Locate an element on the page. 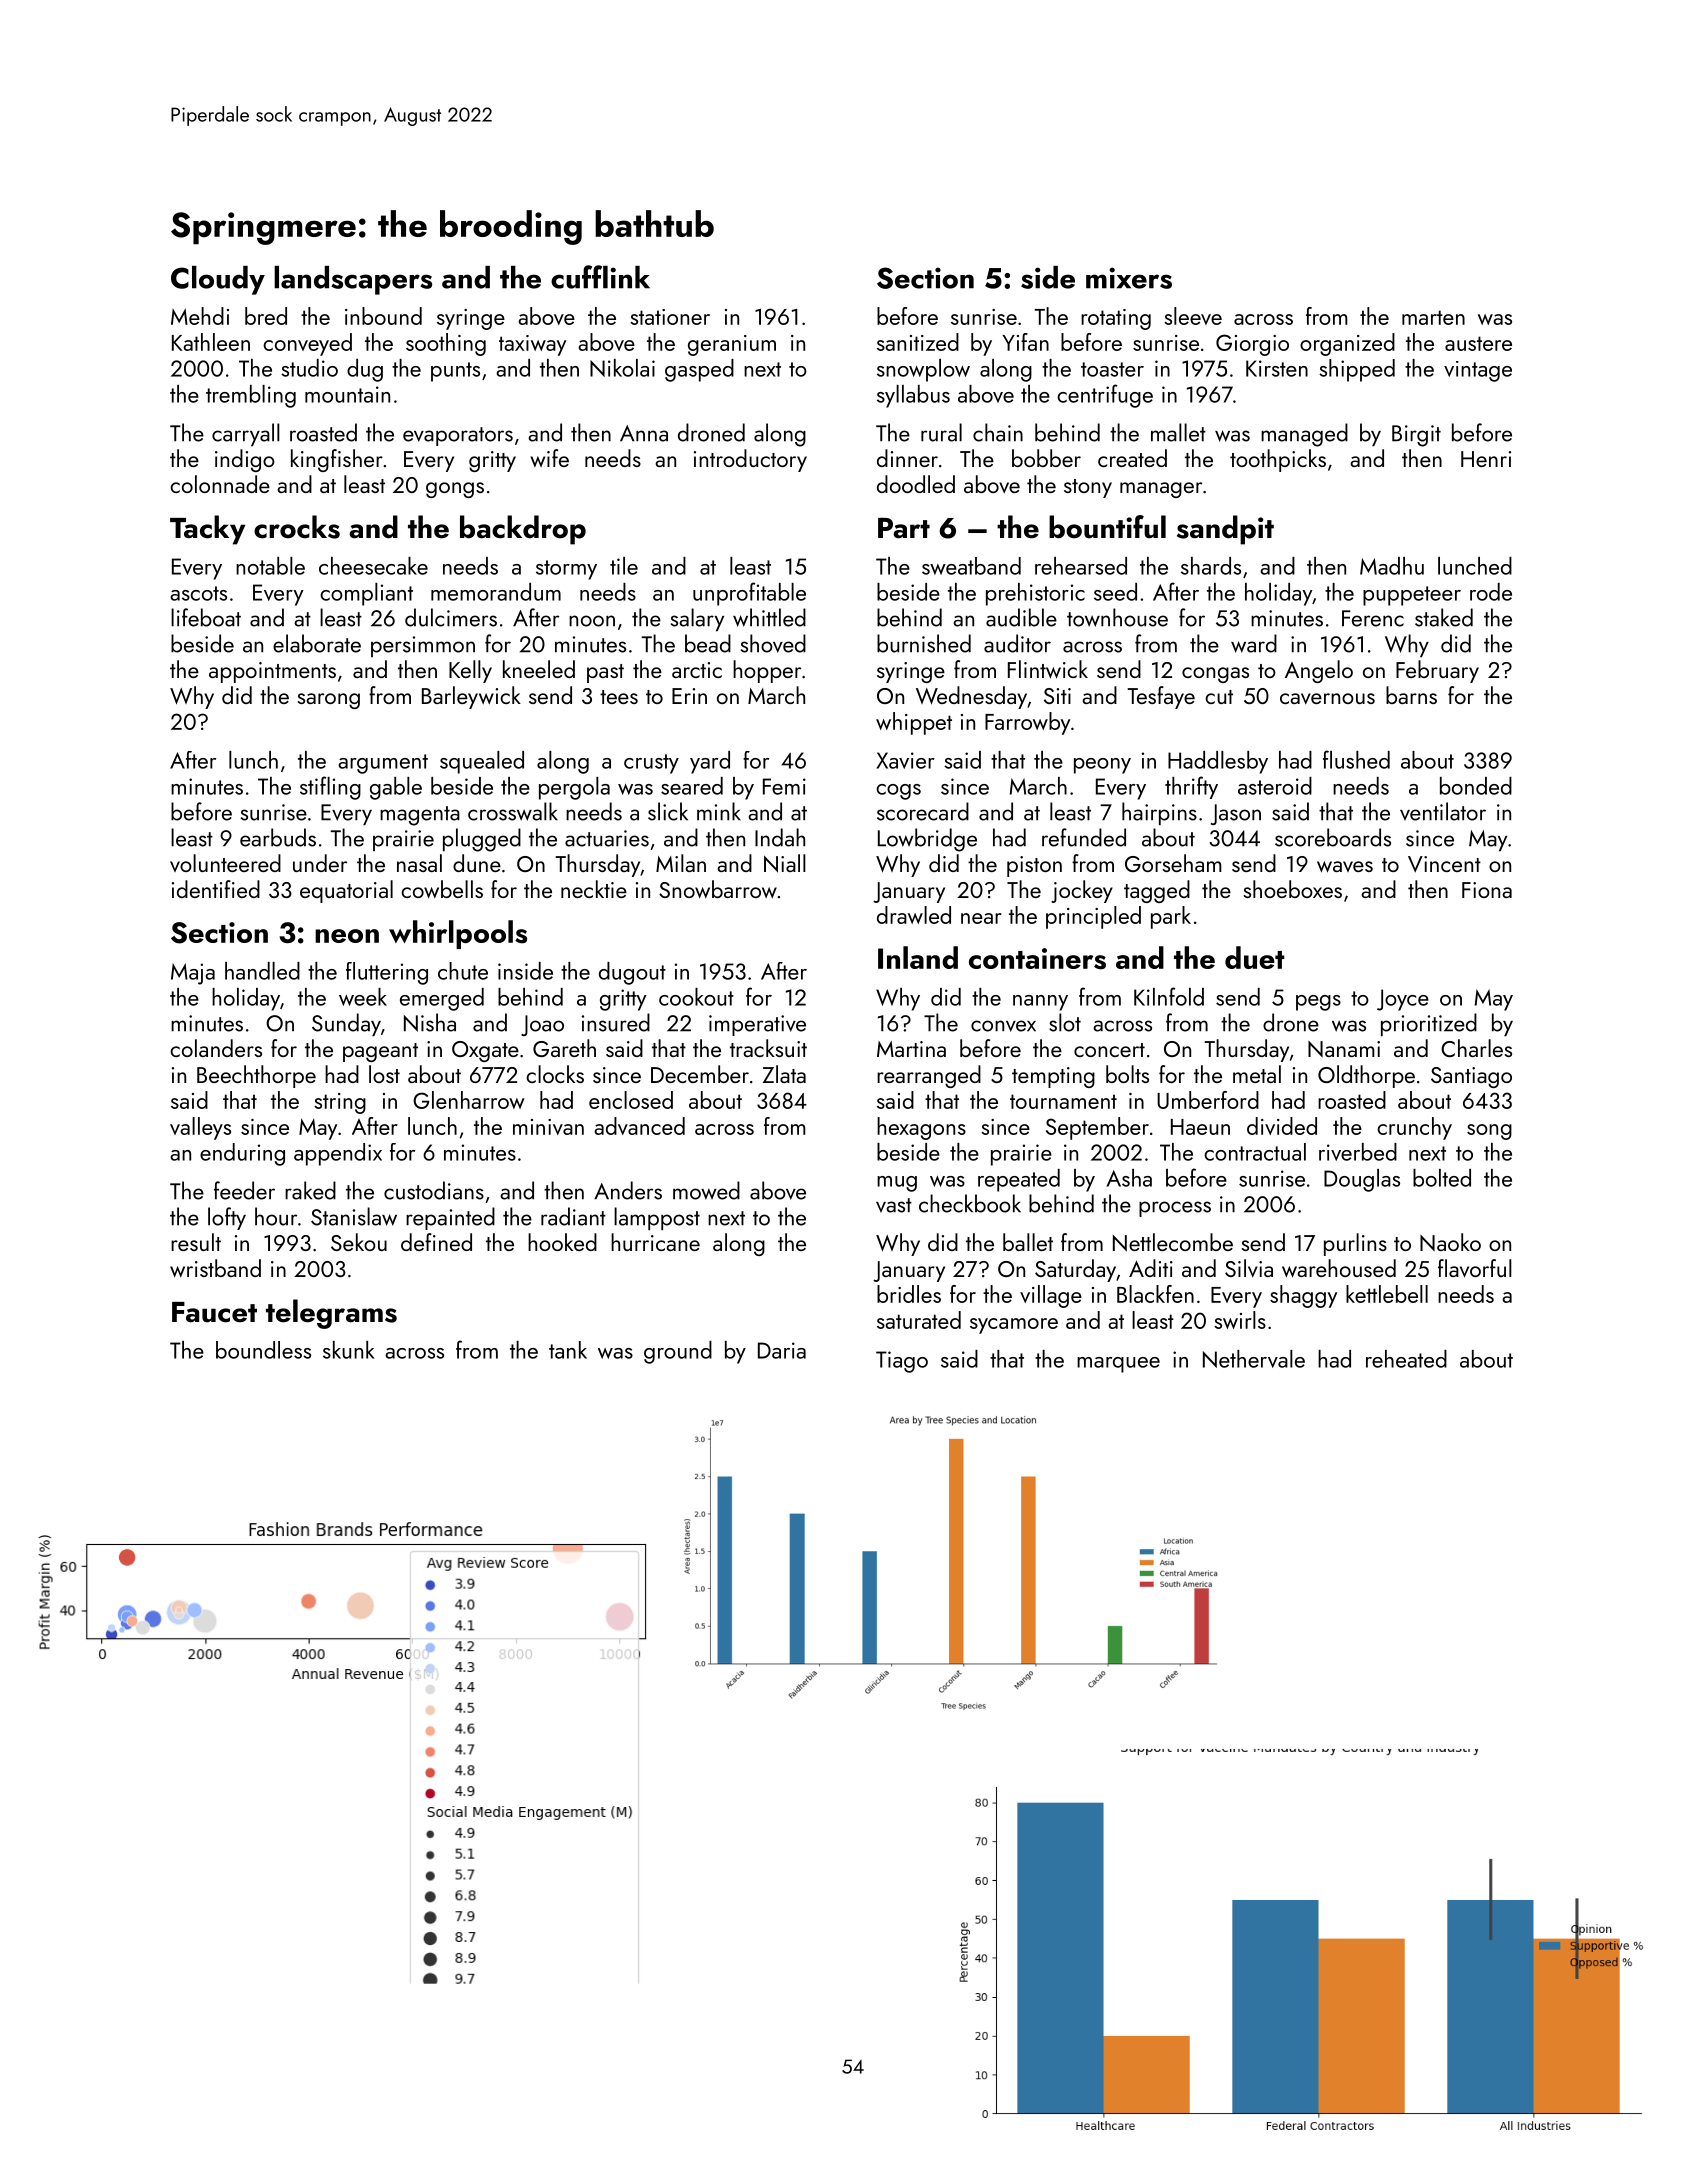  nasal is located at coordinates (419, 863).
